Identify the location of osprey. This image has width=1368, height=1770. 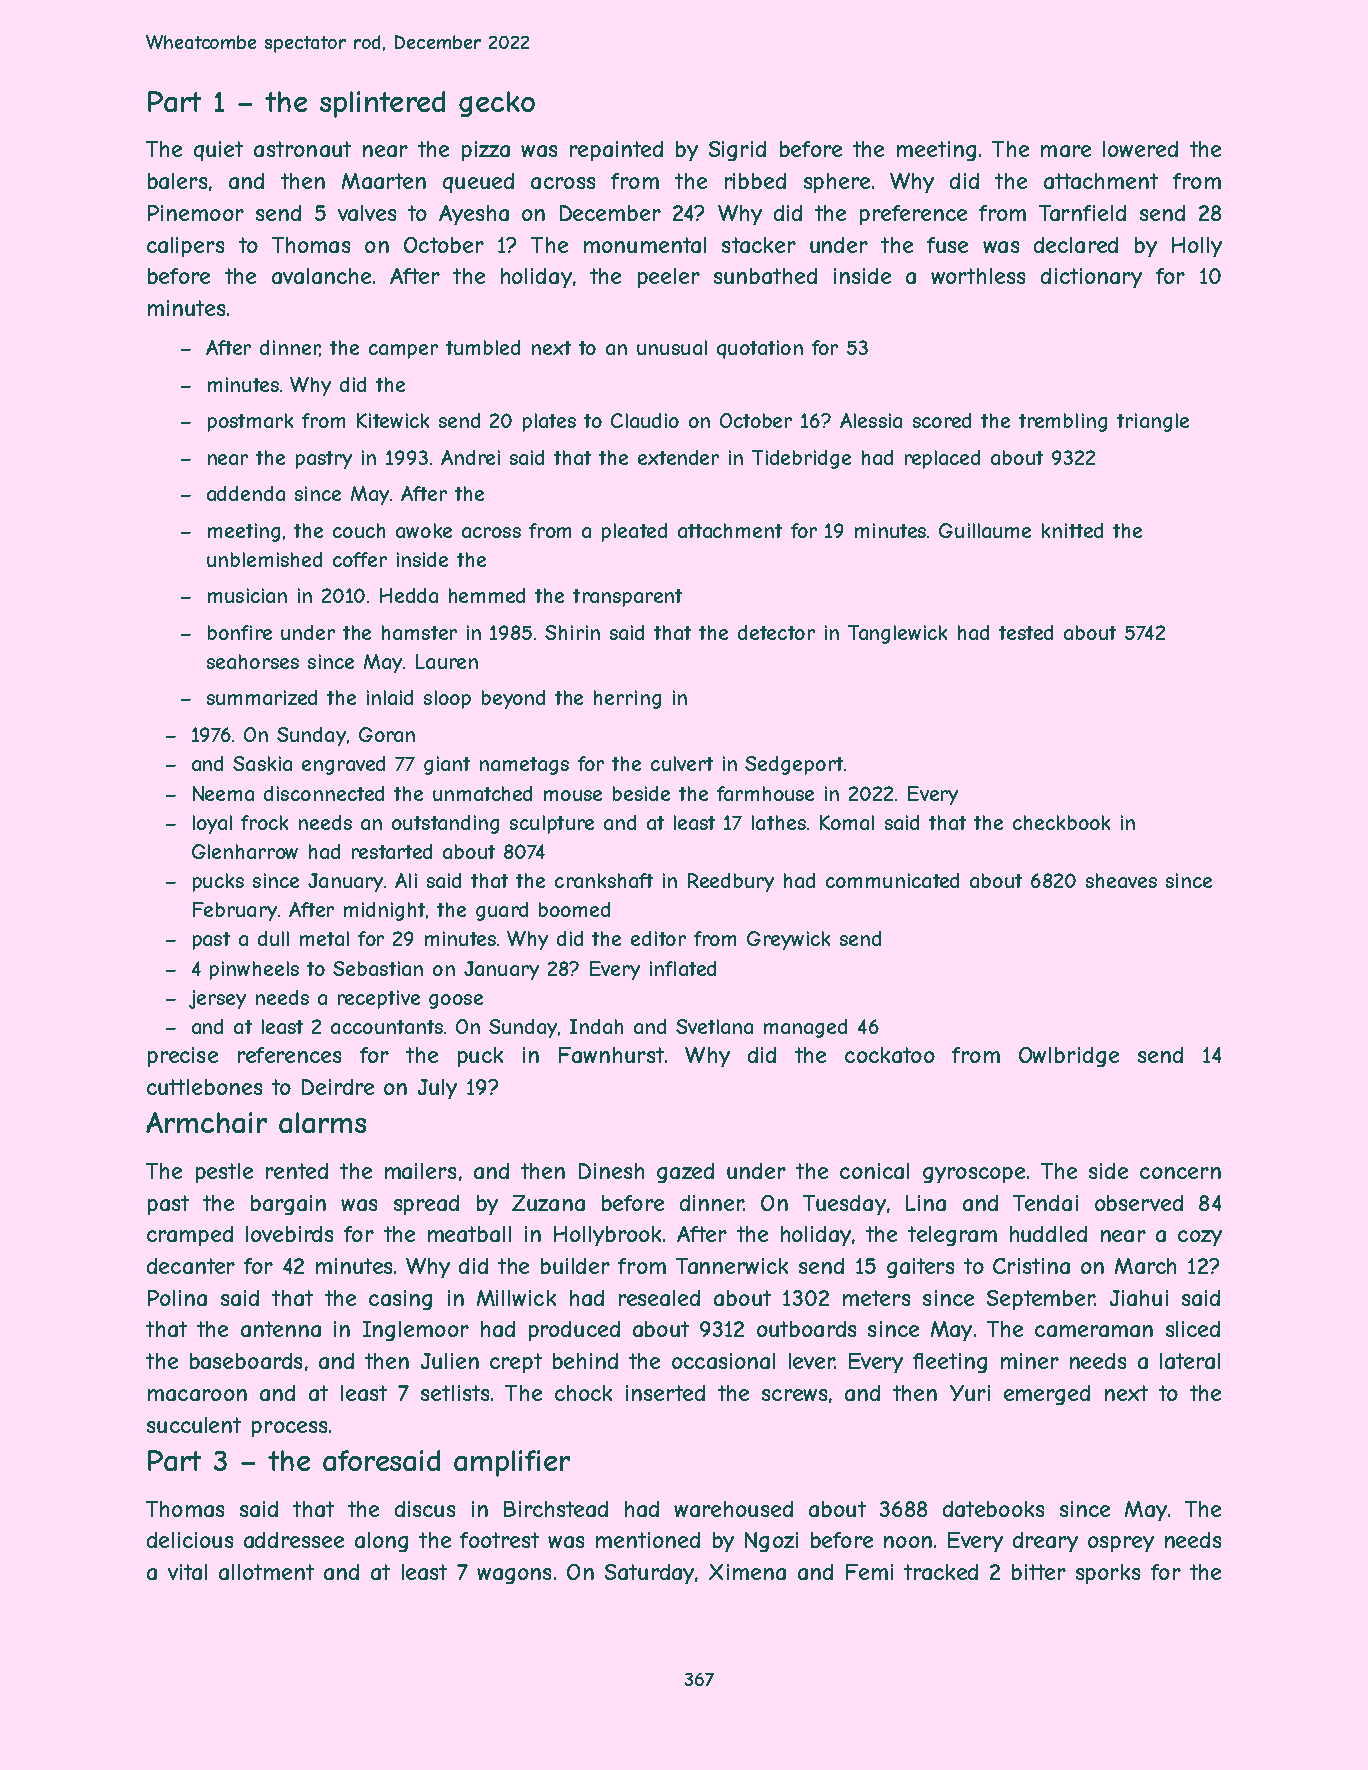
(1121, 1544).
